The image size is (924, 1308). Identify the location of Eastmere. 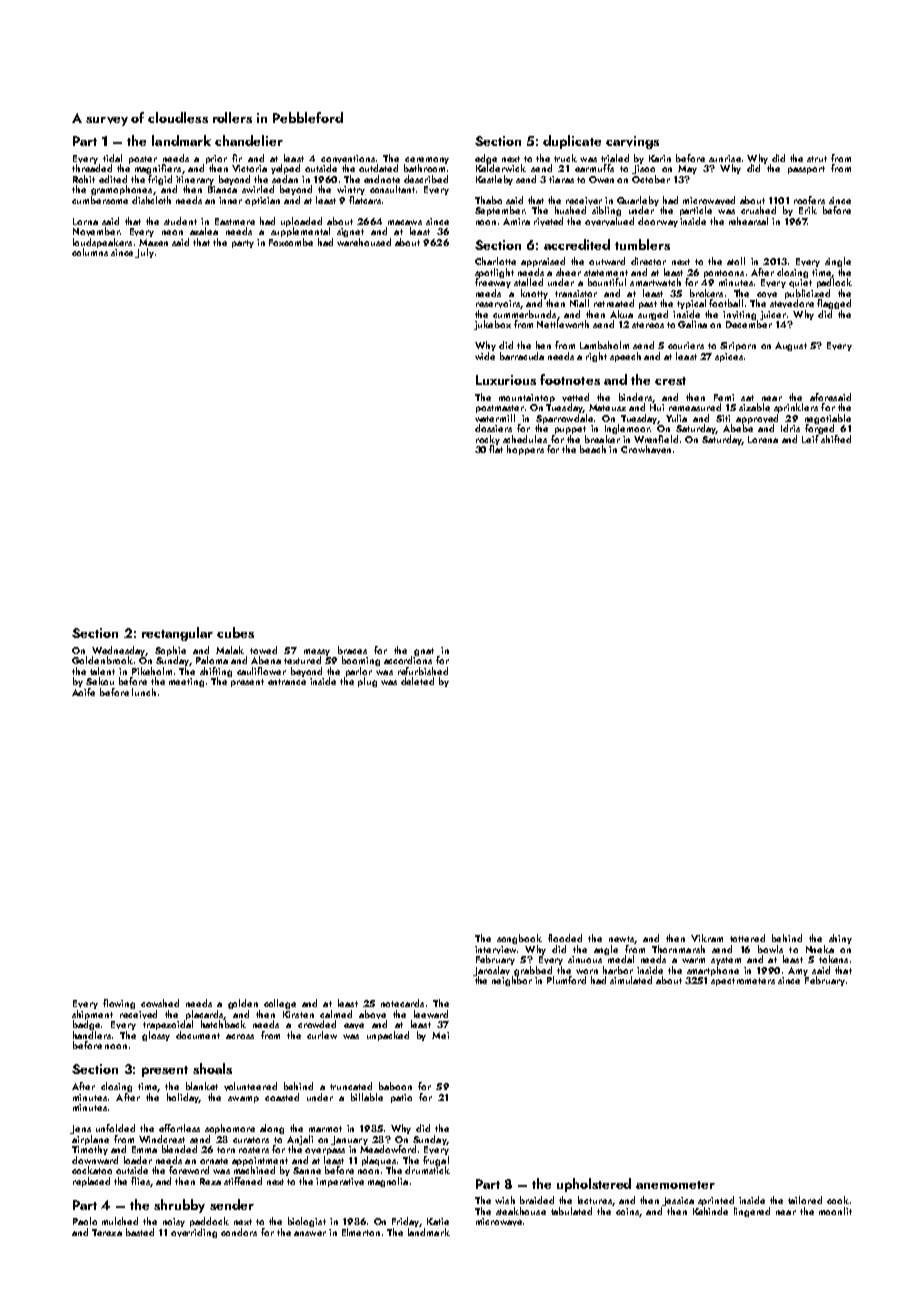
(235, 221).
